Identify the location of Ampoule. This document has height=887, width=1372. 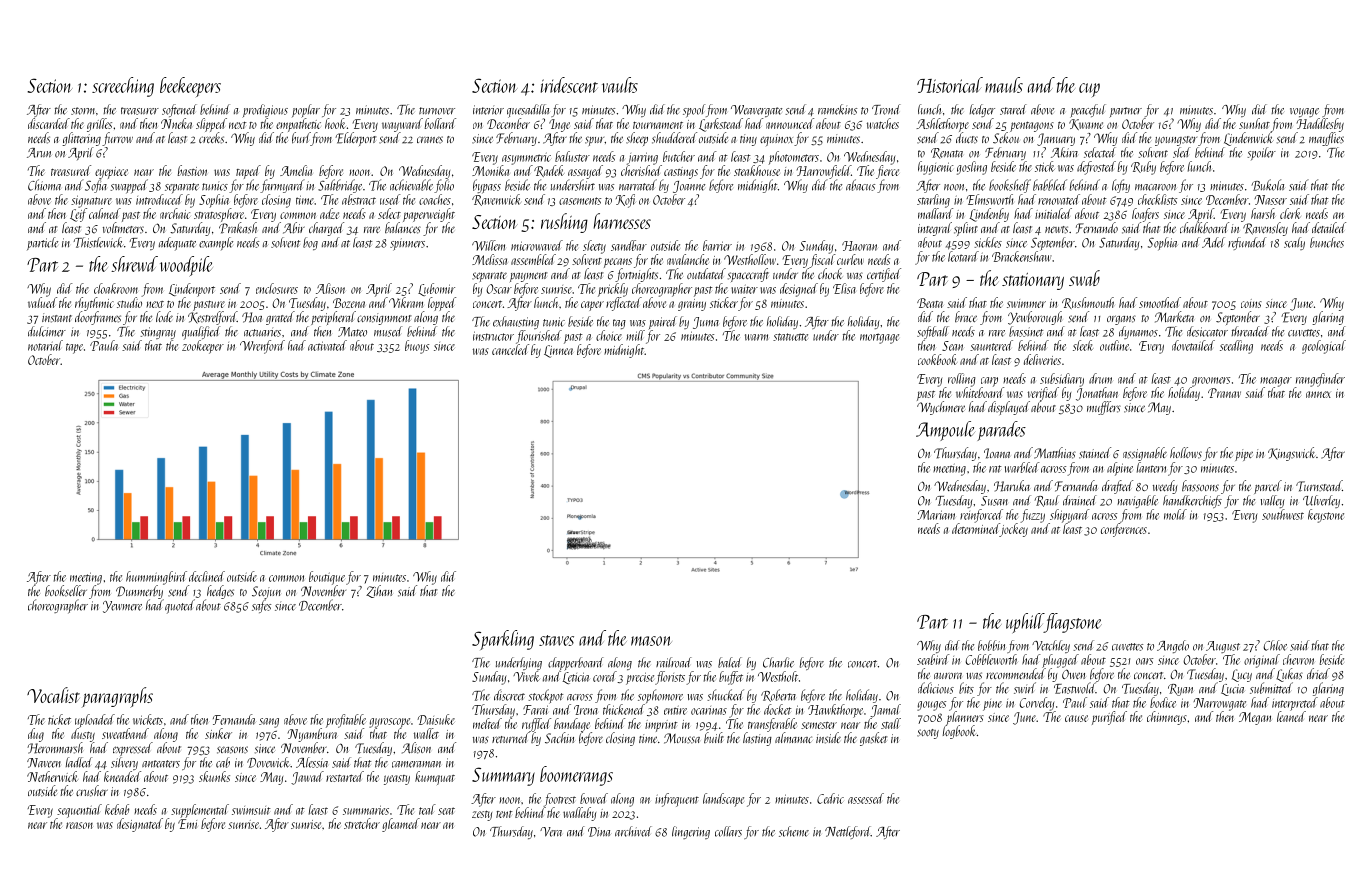
(945, 431).
